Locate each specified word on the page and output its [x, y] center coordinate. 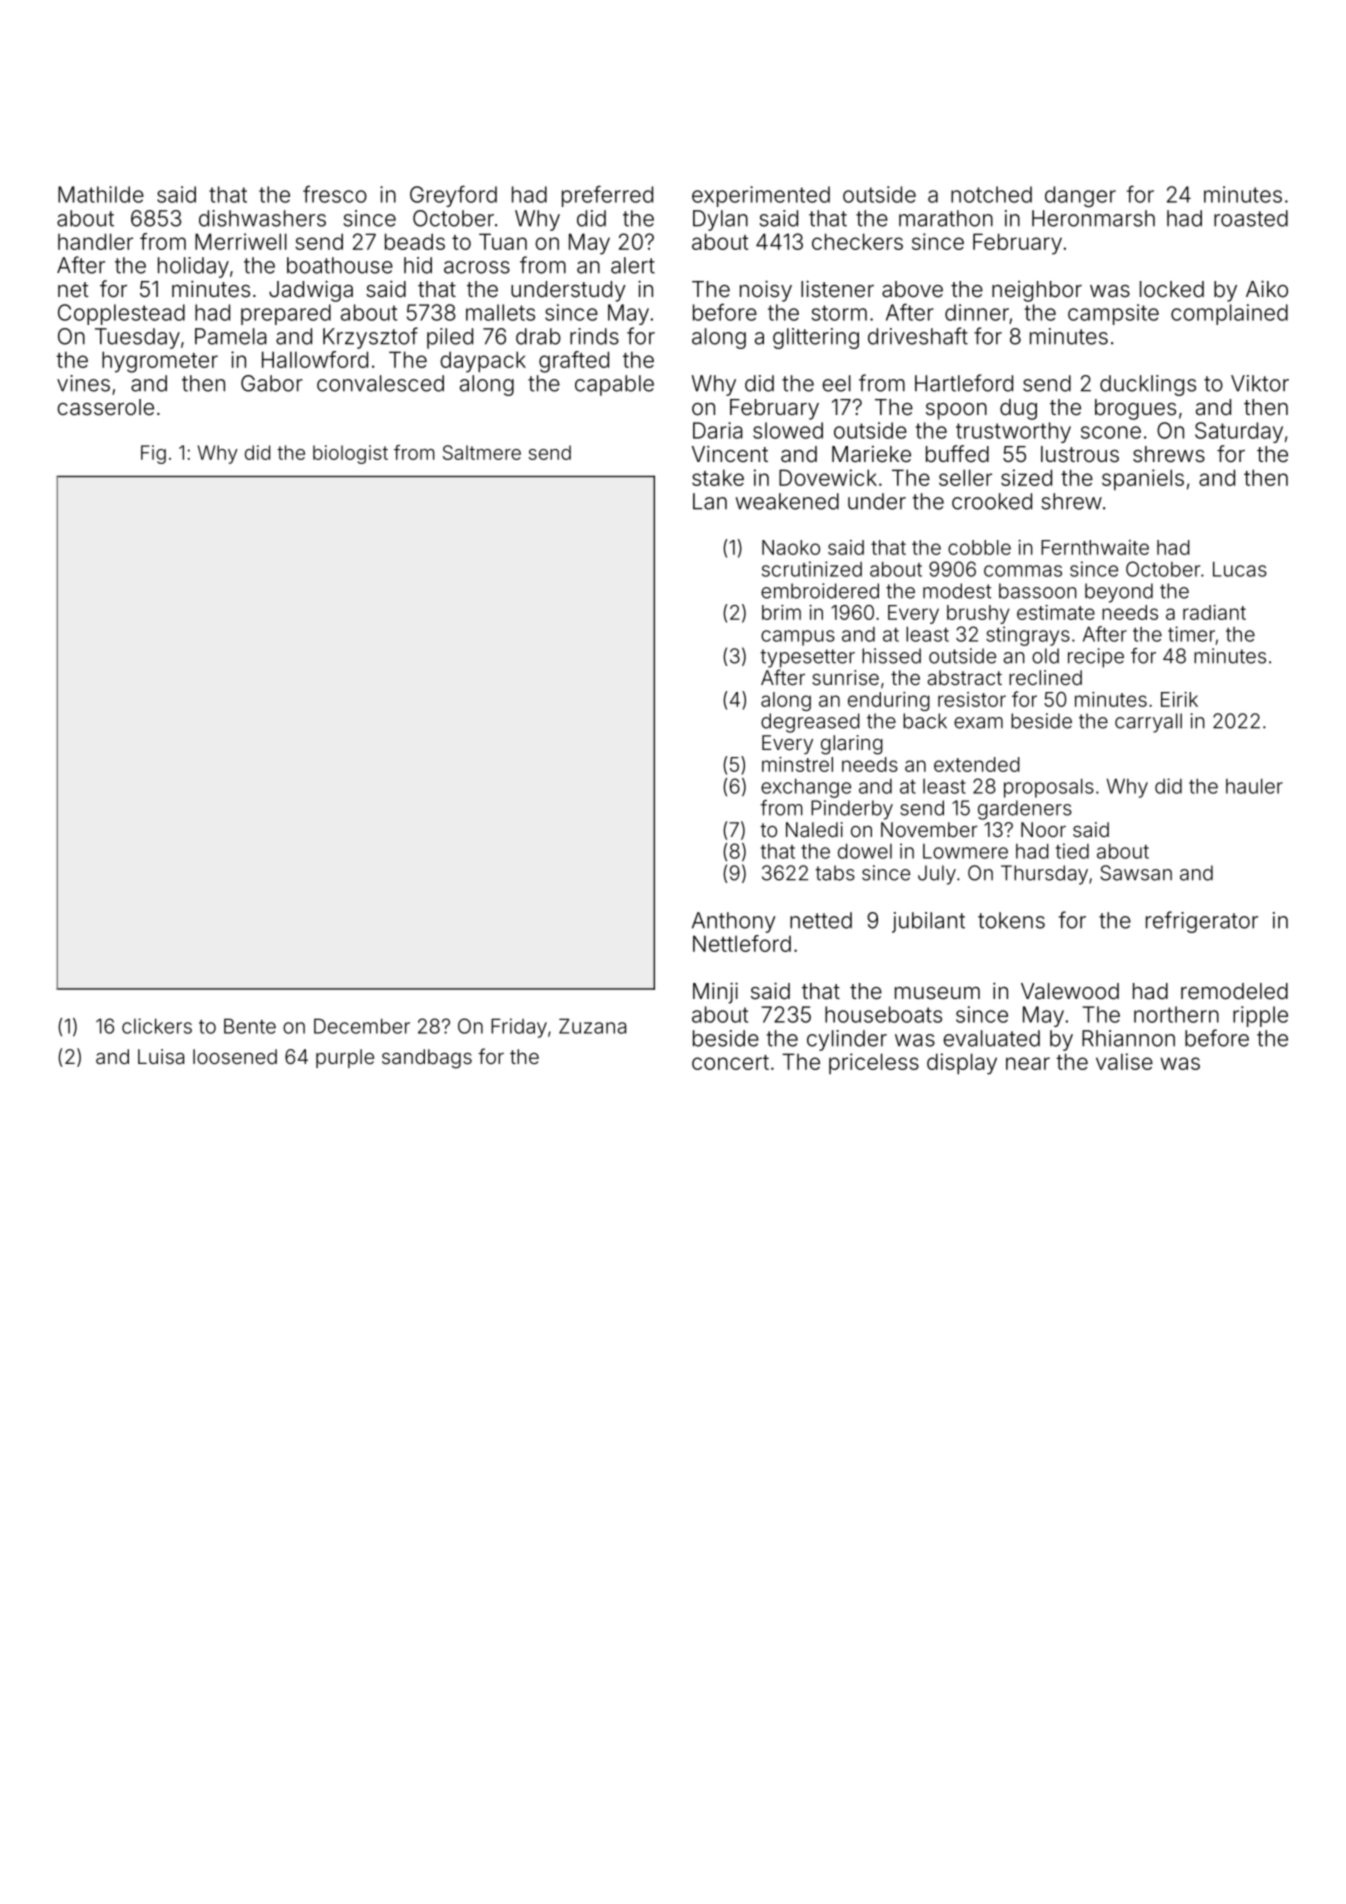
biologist [350, 454]
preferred [607, 196]
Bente [250, 1026]
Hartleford [964, 383]
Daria [718, 430]
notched [991, 194]
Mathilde [101, 194]
